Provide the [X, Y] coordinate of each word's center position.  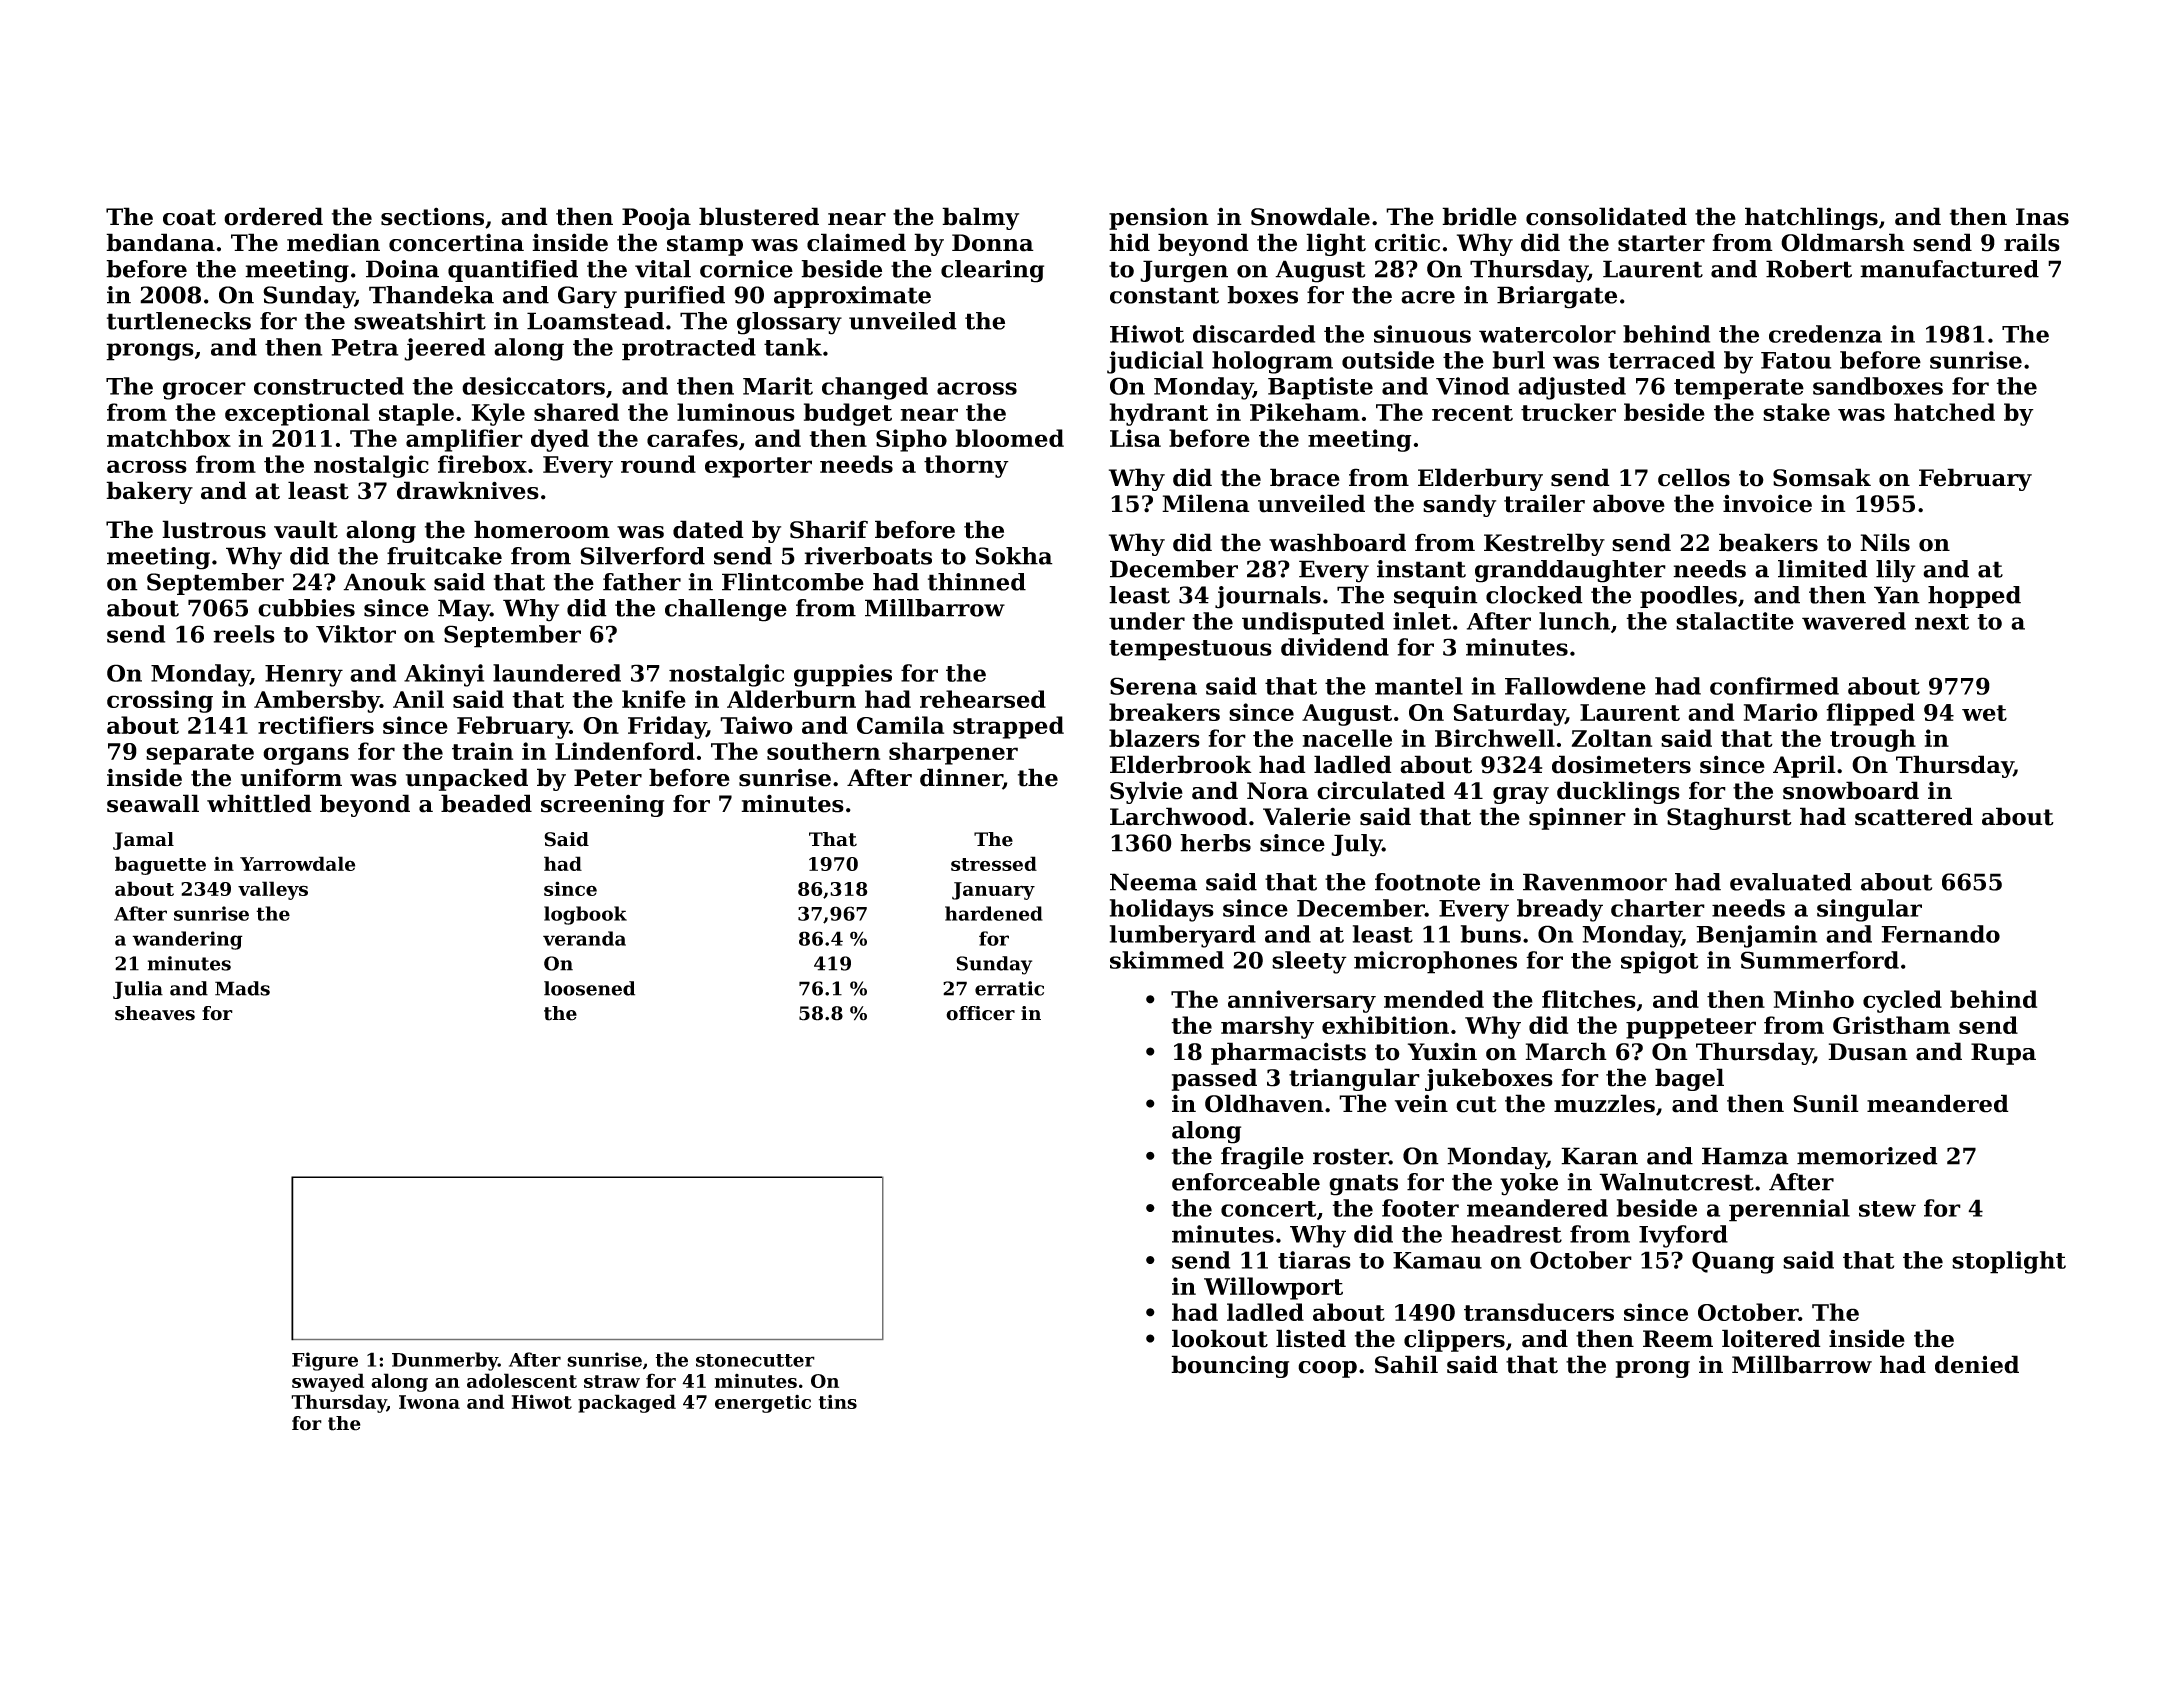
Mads [242, 988]
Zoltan [1612, 738]
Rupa [2003, 1054]
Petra [364, 347]
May [464, 610]
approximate [852, 297]
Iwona [429, 1402]
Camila [900, 725]
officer [980, 1013]
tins [838, 1402]
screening [602, 805]
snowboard [1851, 790]
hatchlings [1811, 218]
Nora [1278, 791]
